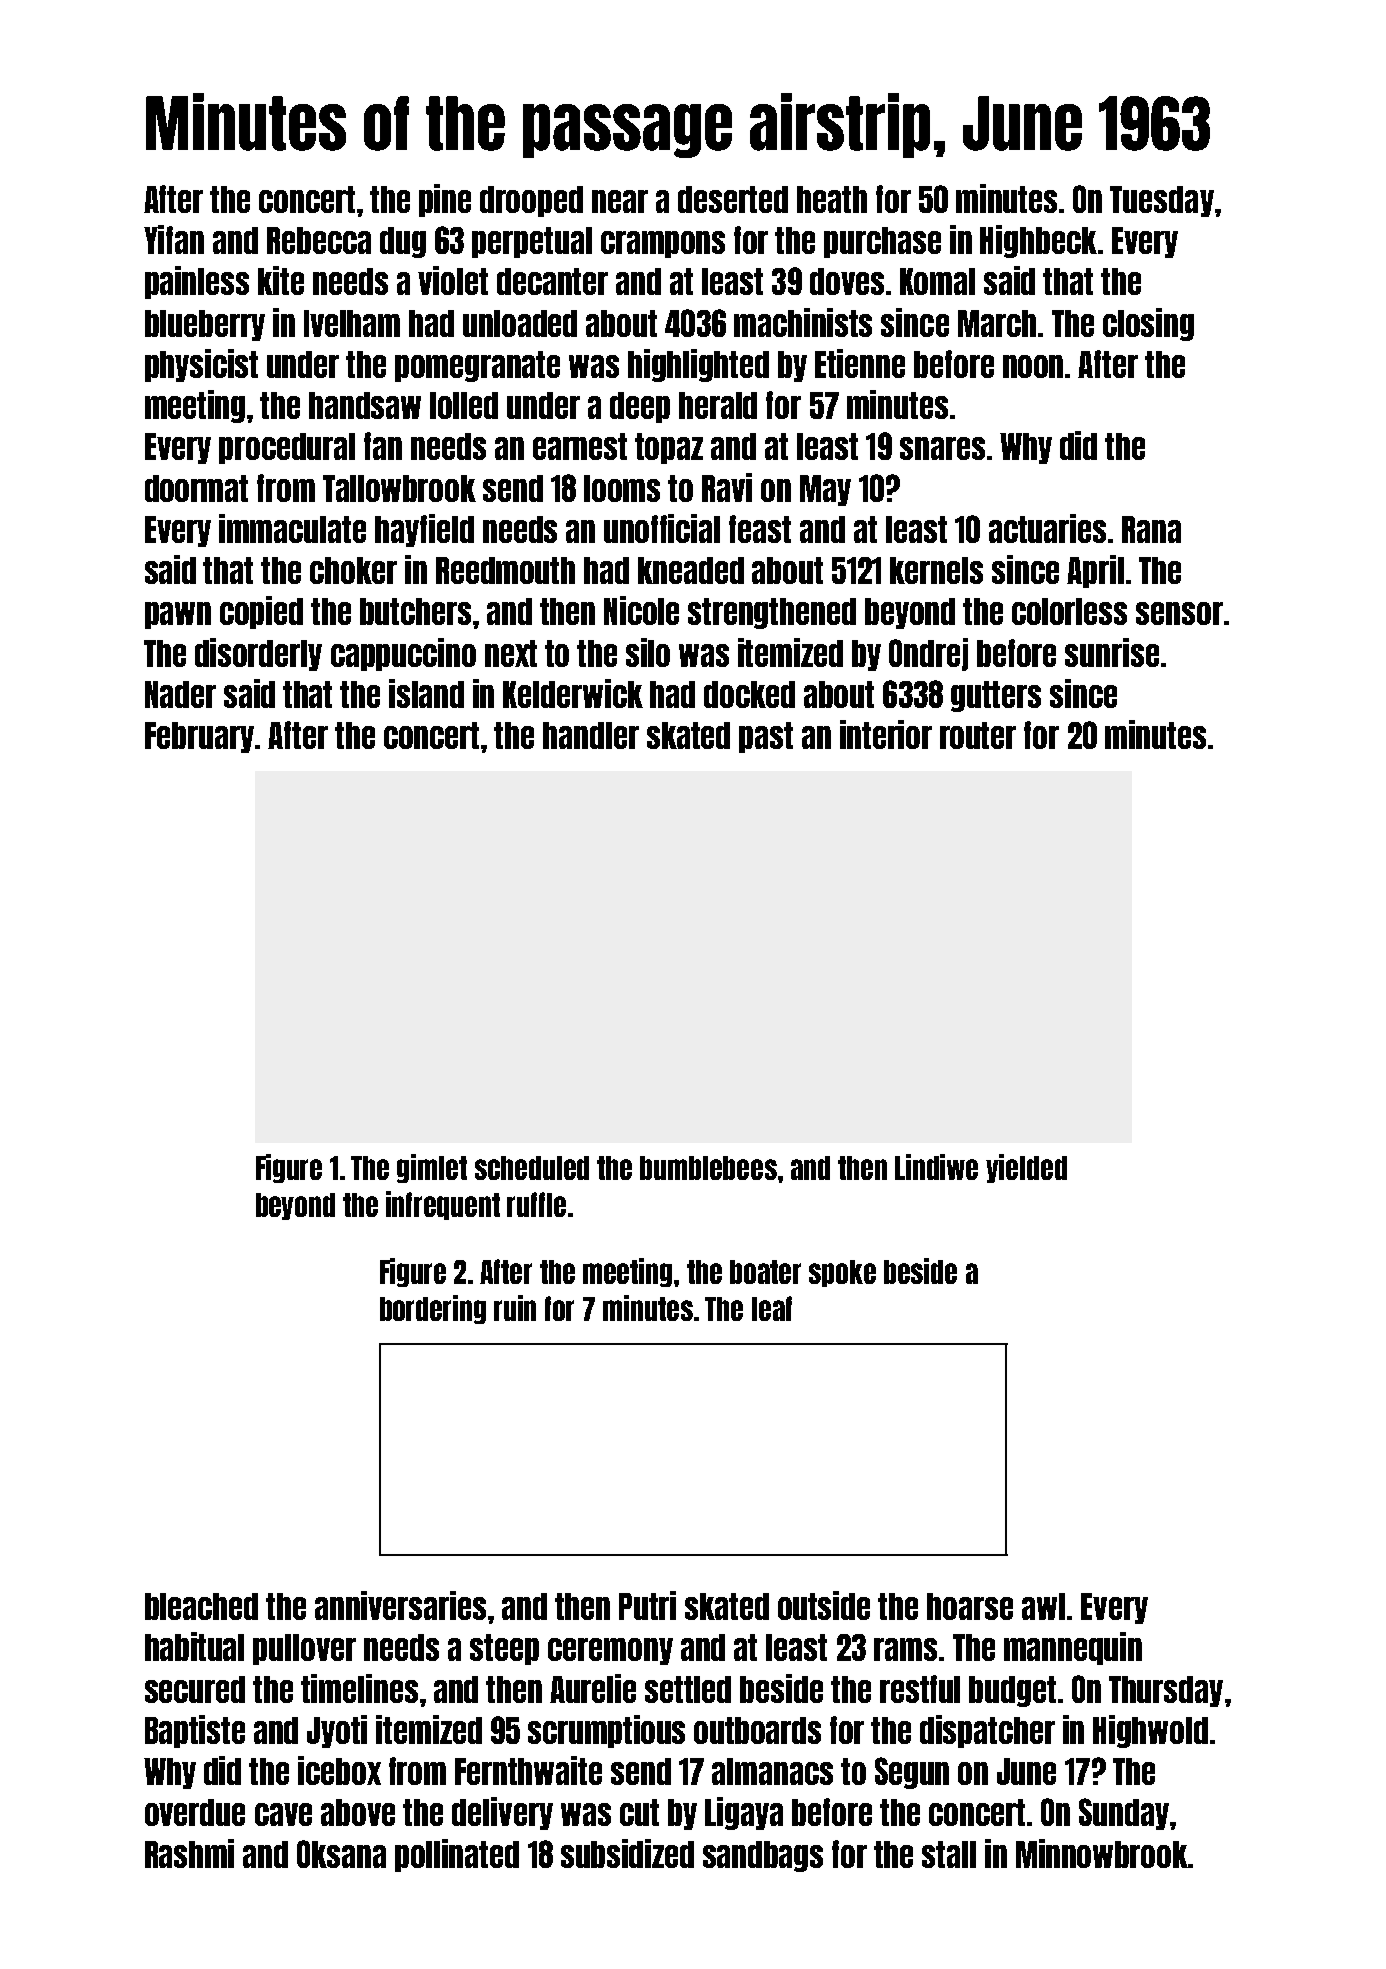 The width and height of the screenshot is (1386, 1969). What do you see at coordinates (199, 737) in the screenshot?
I see `February` at bounding box center [199, 737].
